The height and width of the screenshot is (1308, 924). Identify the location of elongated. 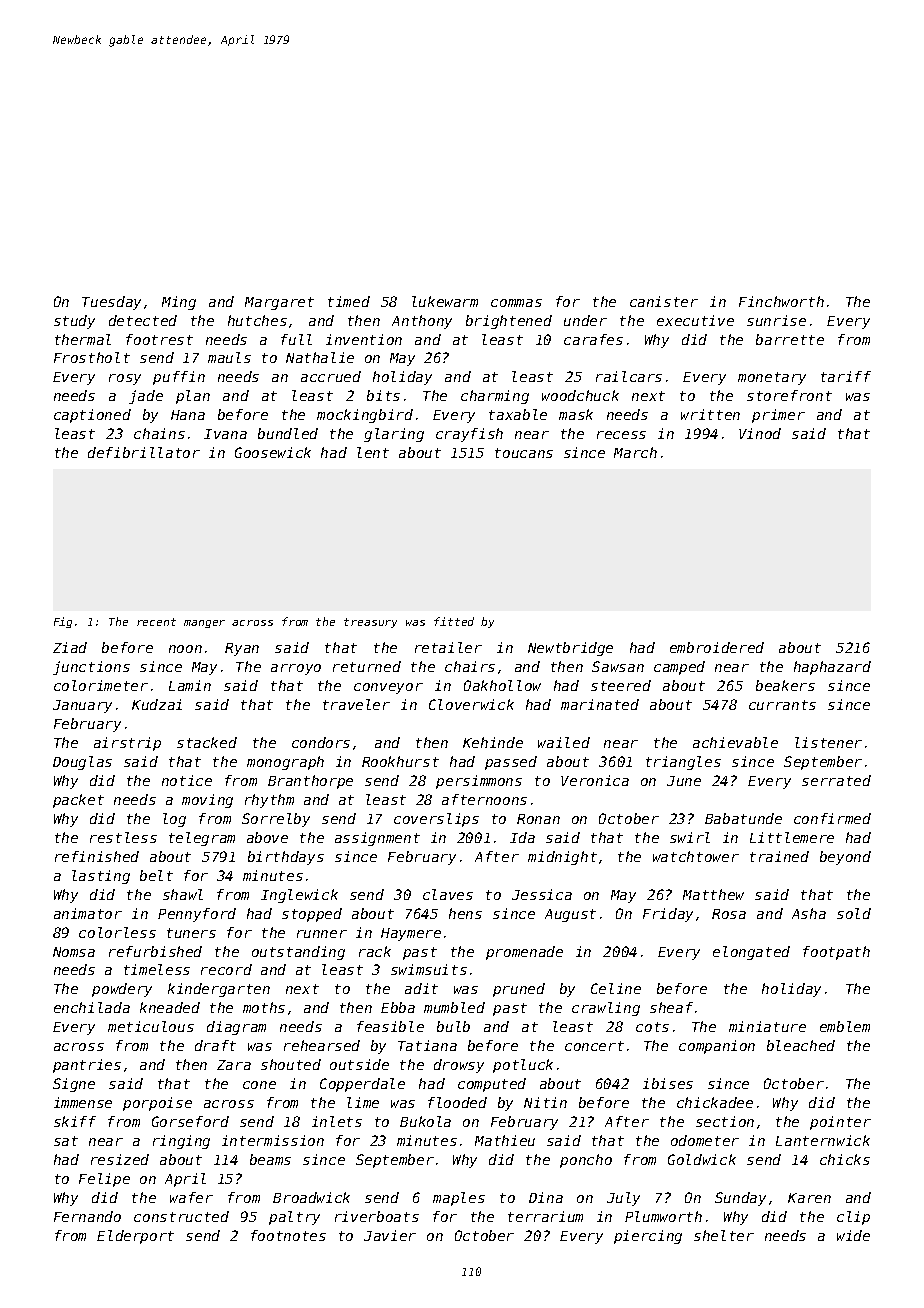
(751, 953).
